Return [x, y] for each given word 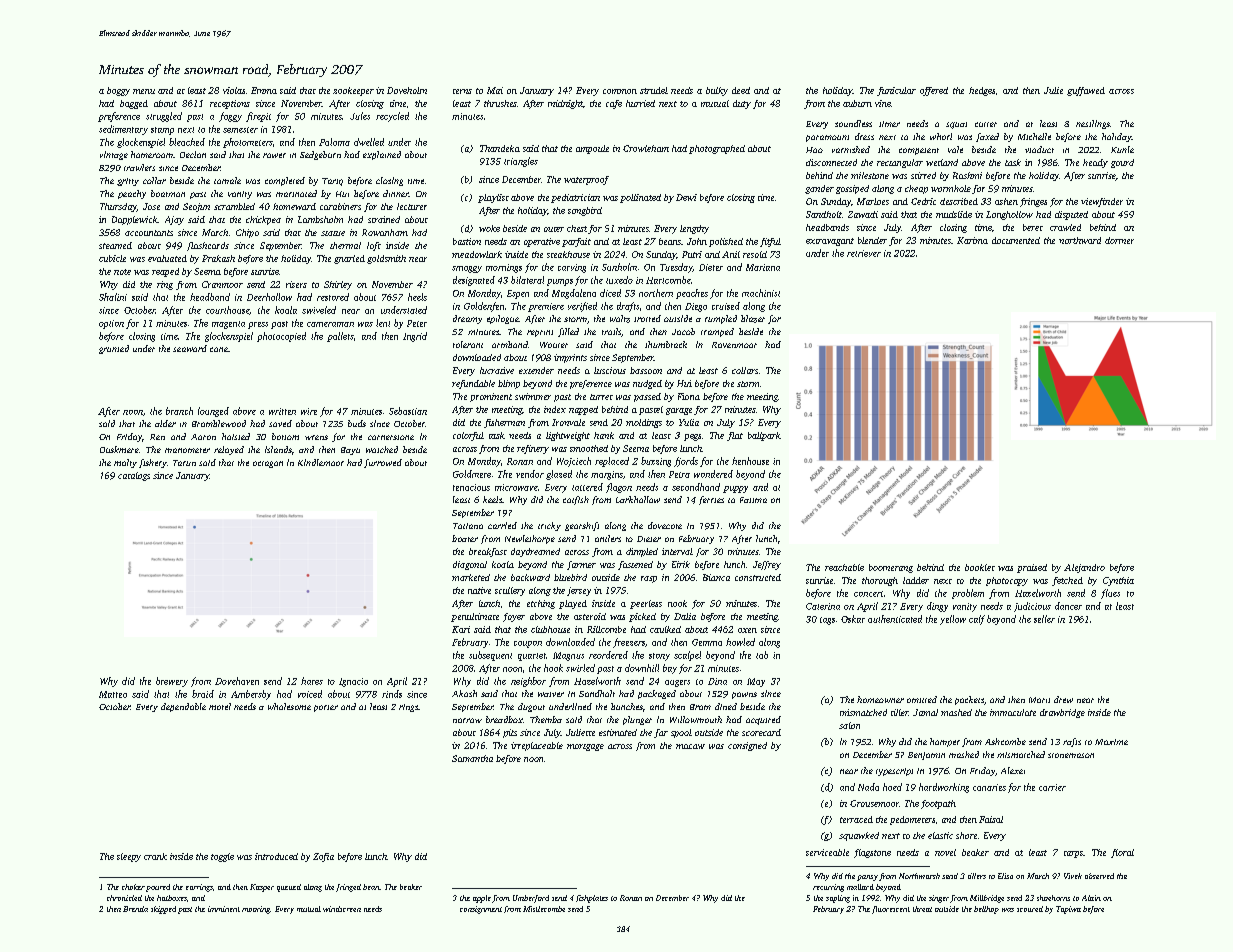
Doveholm [407, 90]
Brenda [135, 909]
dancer [1068, 606]
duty [742, 104]
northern [656, 293]
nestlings [1093, 124]
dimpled [642, 552]
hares [312, 681]
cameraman [330, 324]
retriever [864, 253]
